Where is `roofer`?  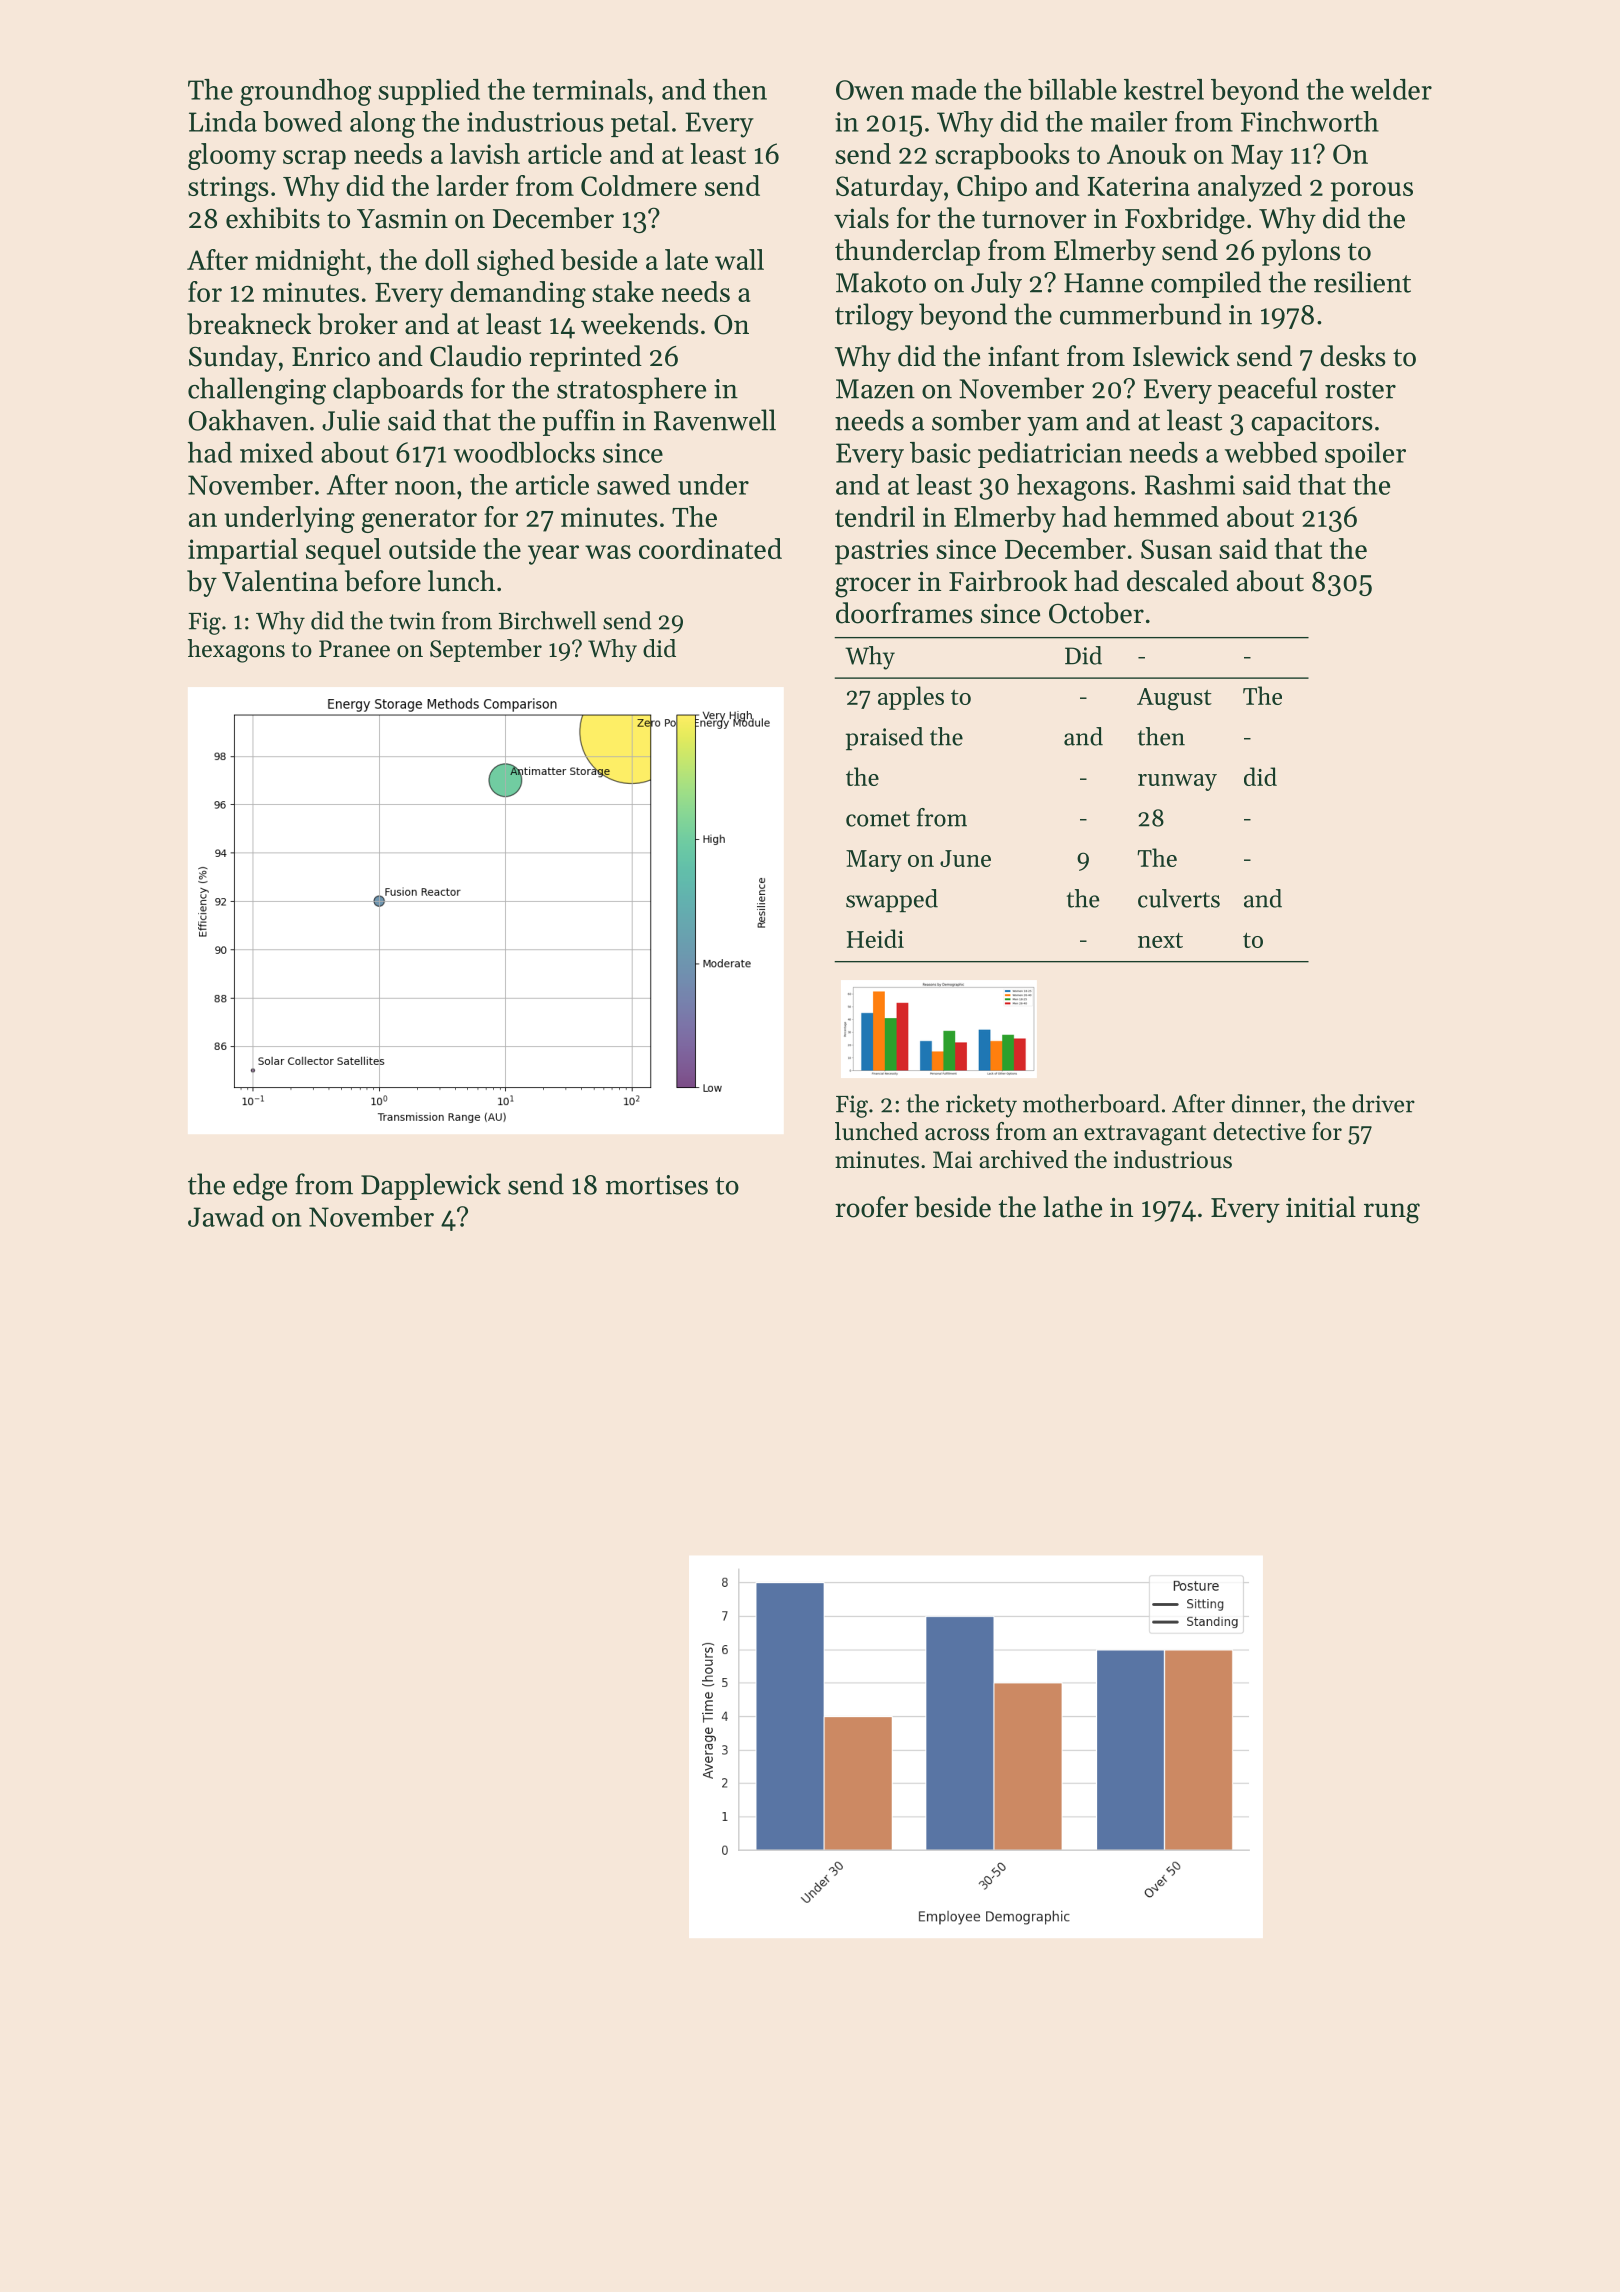
roofer is located at coordinates (871, 1207).
